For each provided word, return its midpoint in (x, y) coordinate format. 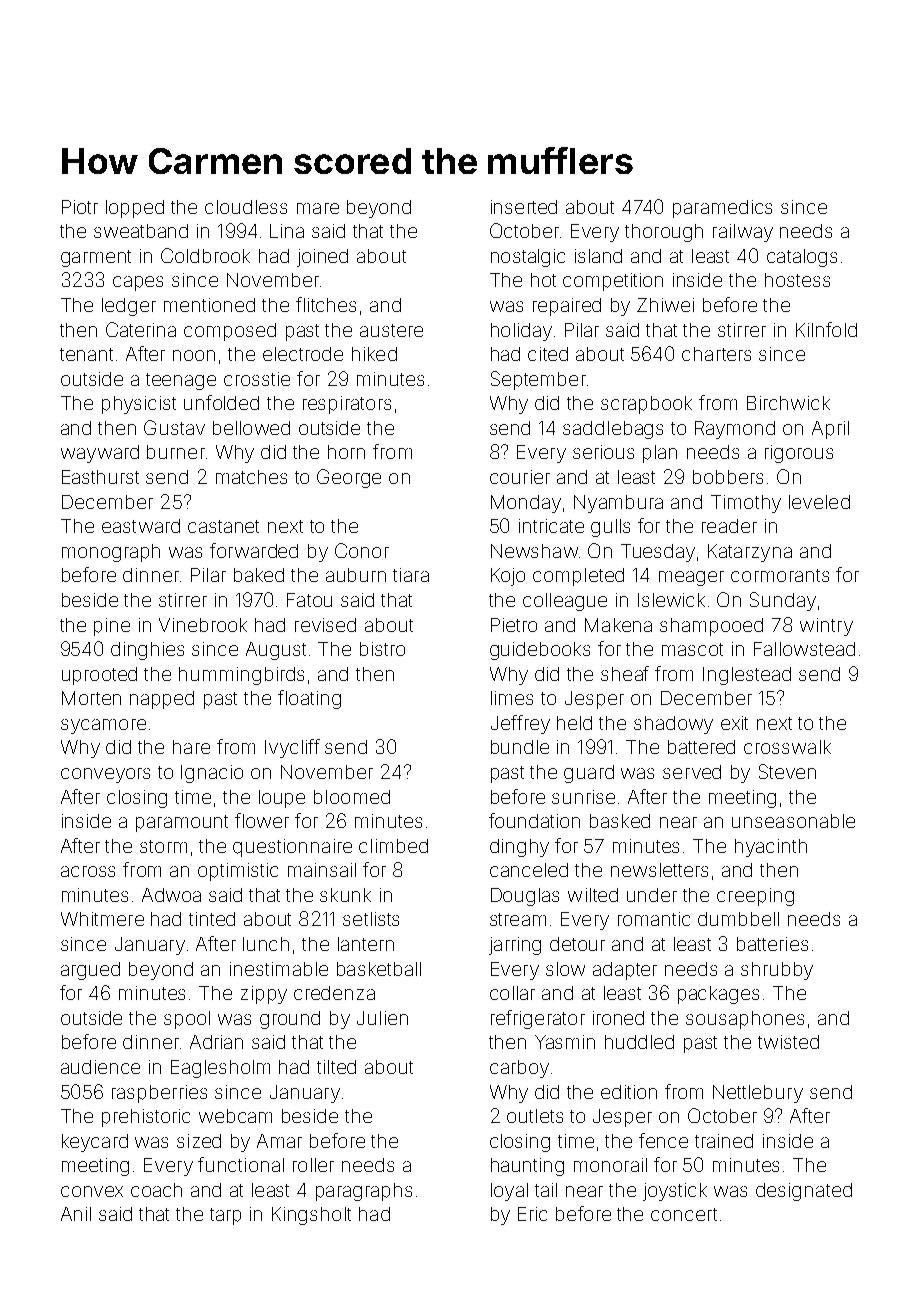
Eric (532, 1214)
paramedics (722, 209)
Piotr (80, 207)
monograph (111, 553)
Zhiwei (665, 305)
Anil (76, 1214)
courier (520, 477)
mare (318, 208)
